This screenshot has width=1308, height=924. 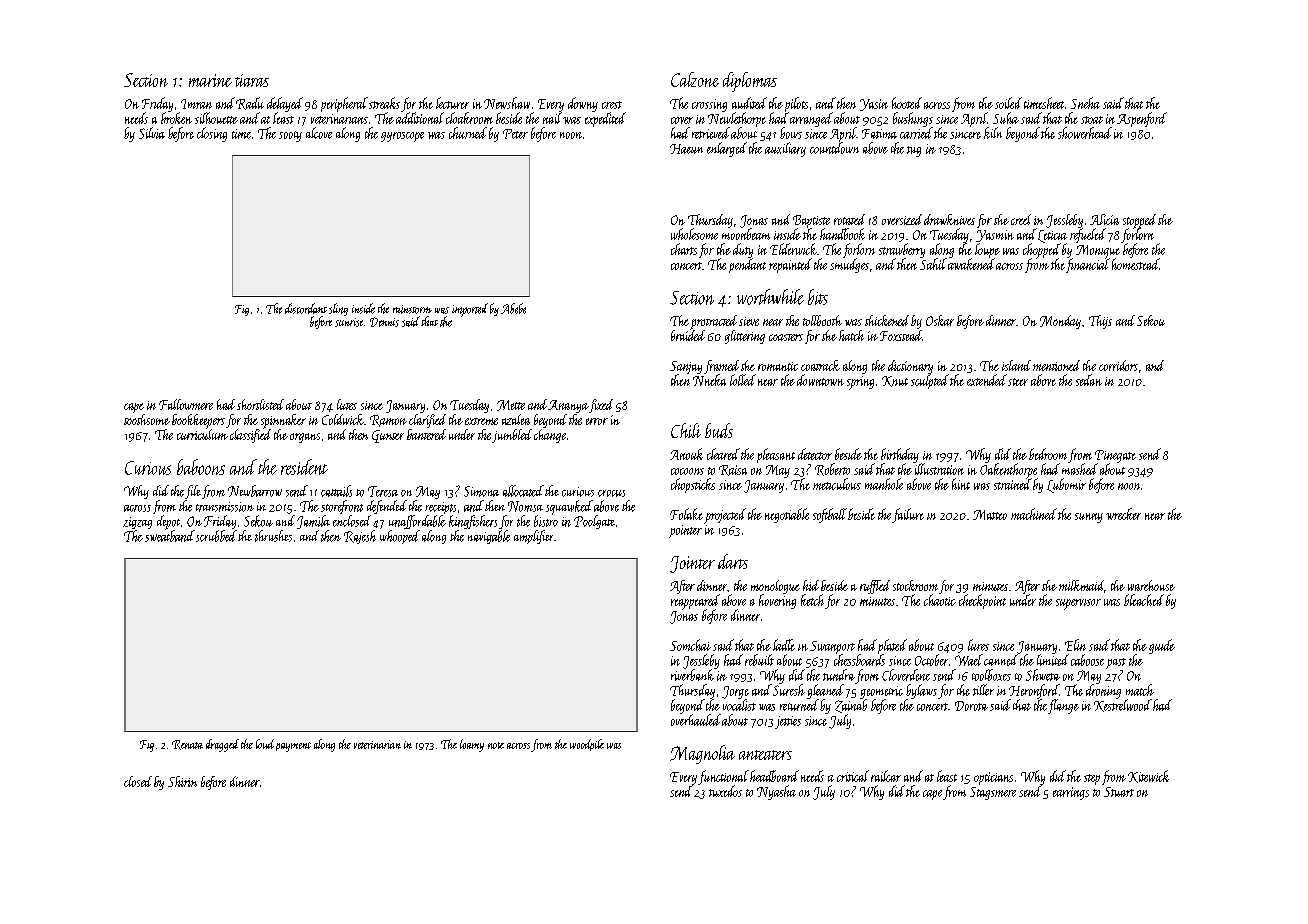 I want to click on warehouse, so click(x=1151, y=585).
